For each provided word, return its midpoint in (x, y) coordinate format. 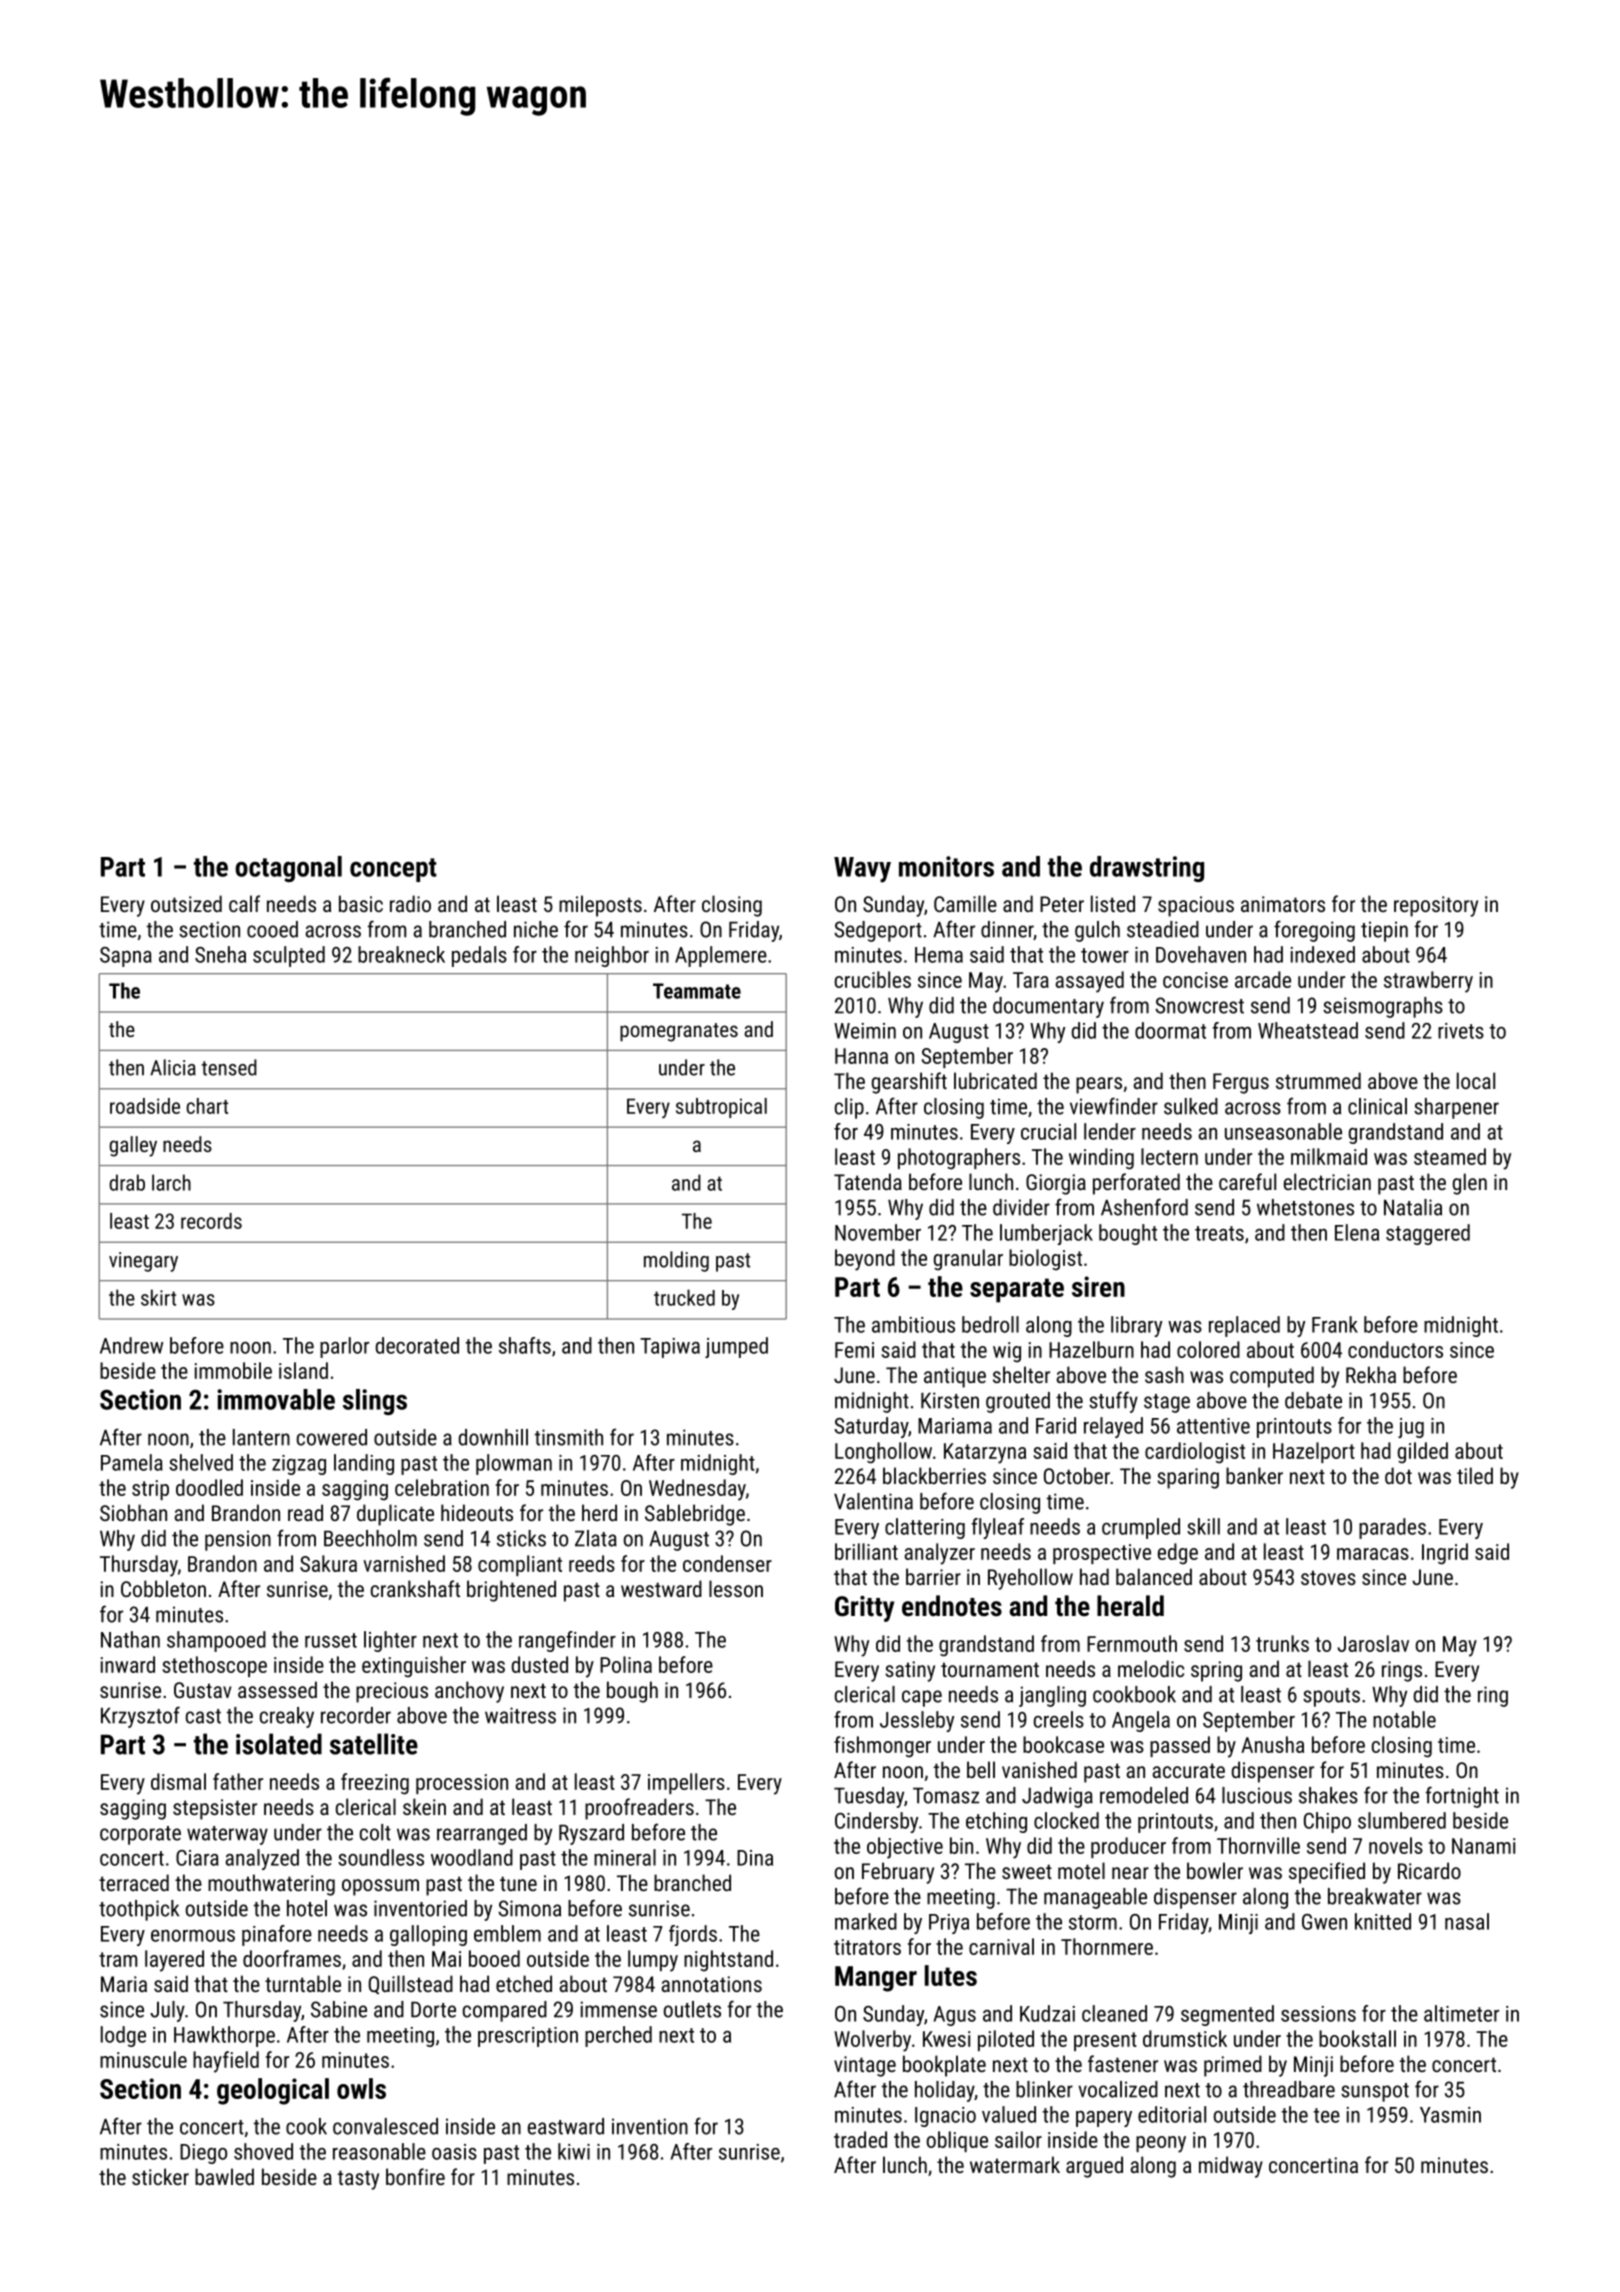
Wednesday (697, 1490)
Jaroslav (1373, 1643)
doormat (1170, 1030)
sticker (160, 2176)
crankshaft (415, 1588)
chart (207, 1106)
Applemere (721, 956)
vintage (865, 2066)
